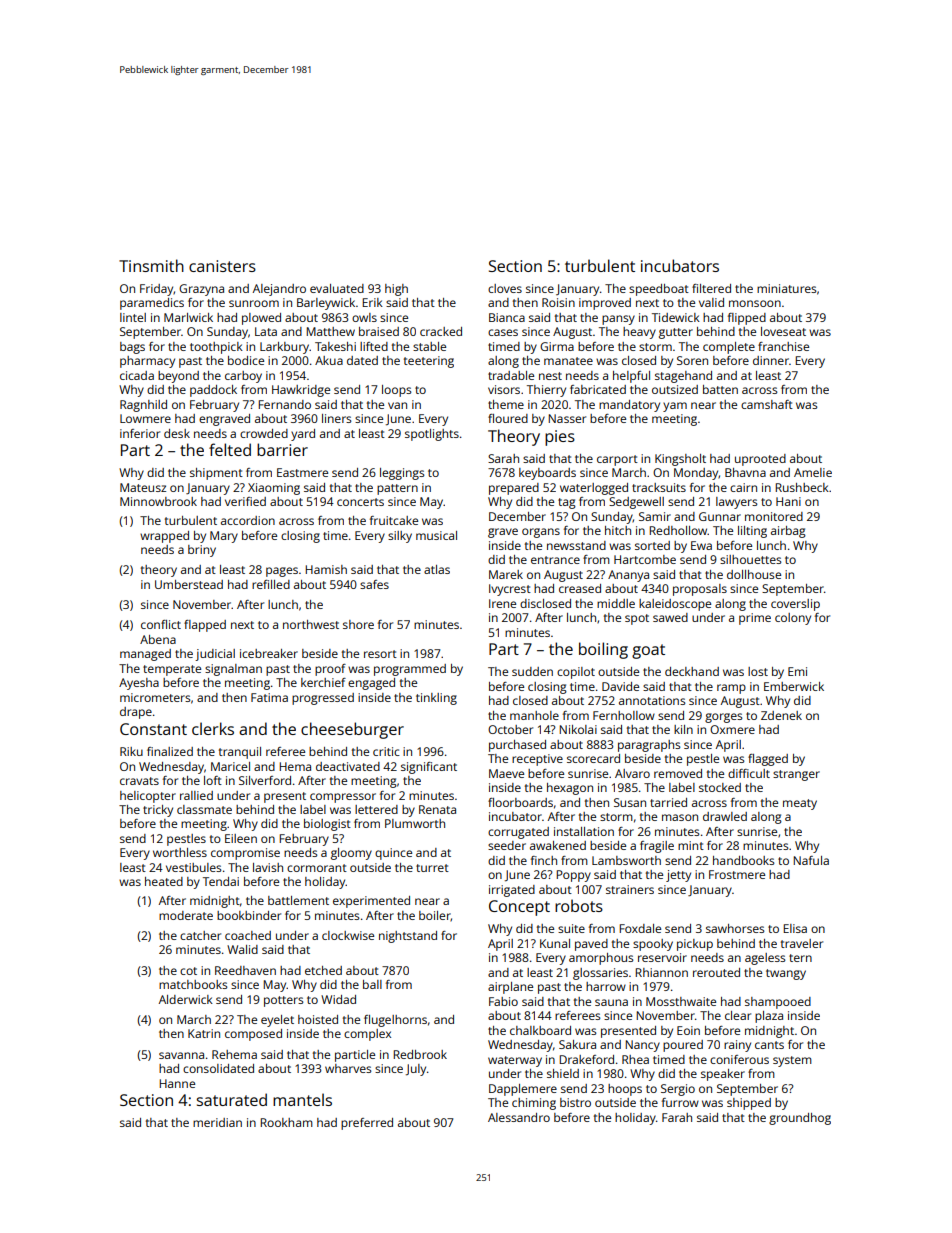 Image resolution: width=952 pixels, height=1233 pixels. I want to click on finalized, so click(170, 751).
